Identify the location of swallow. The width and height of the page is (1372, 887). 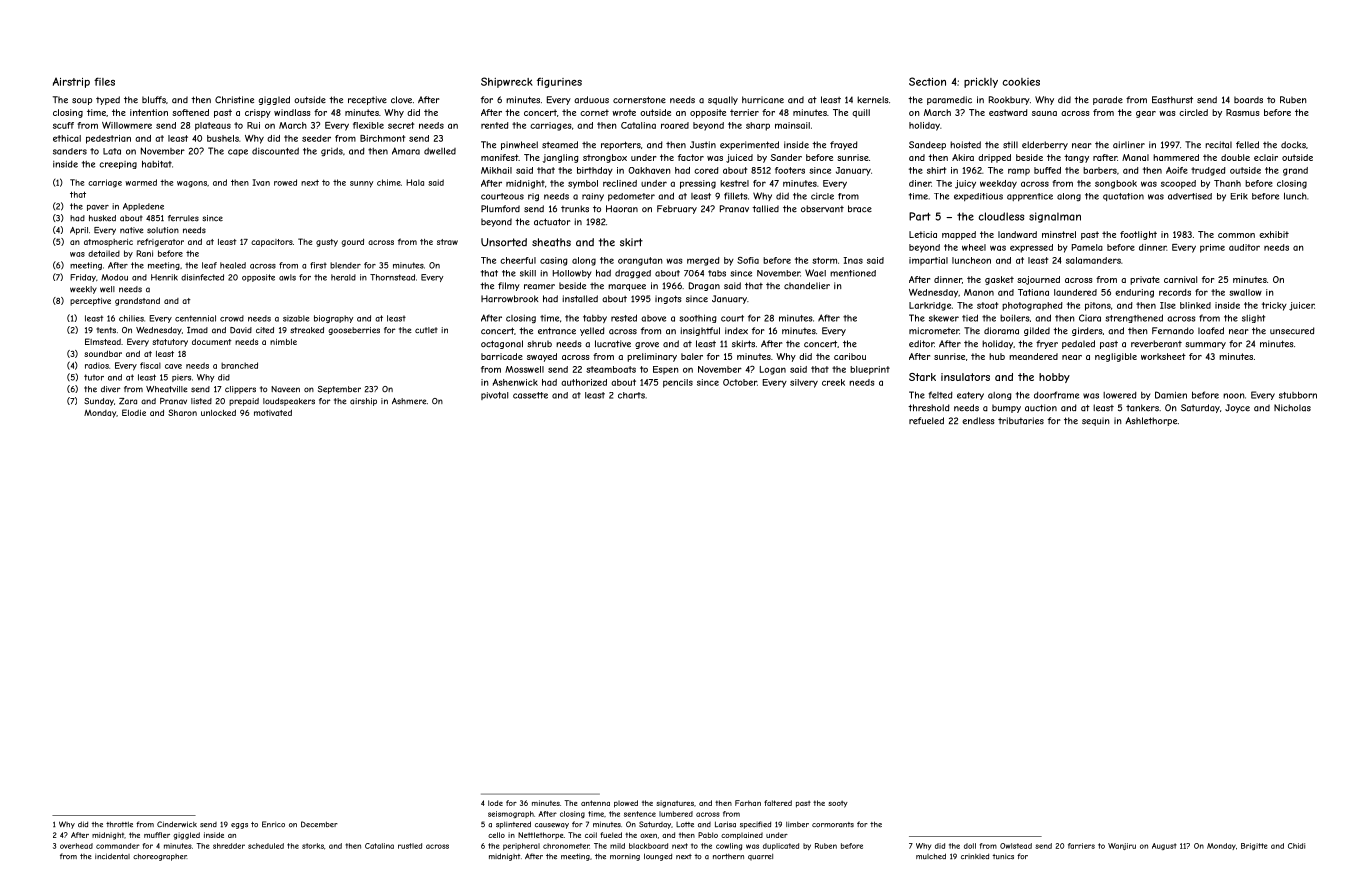
(1245, 292).
